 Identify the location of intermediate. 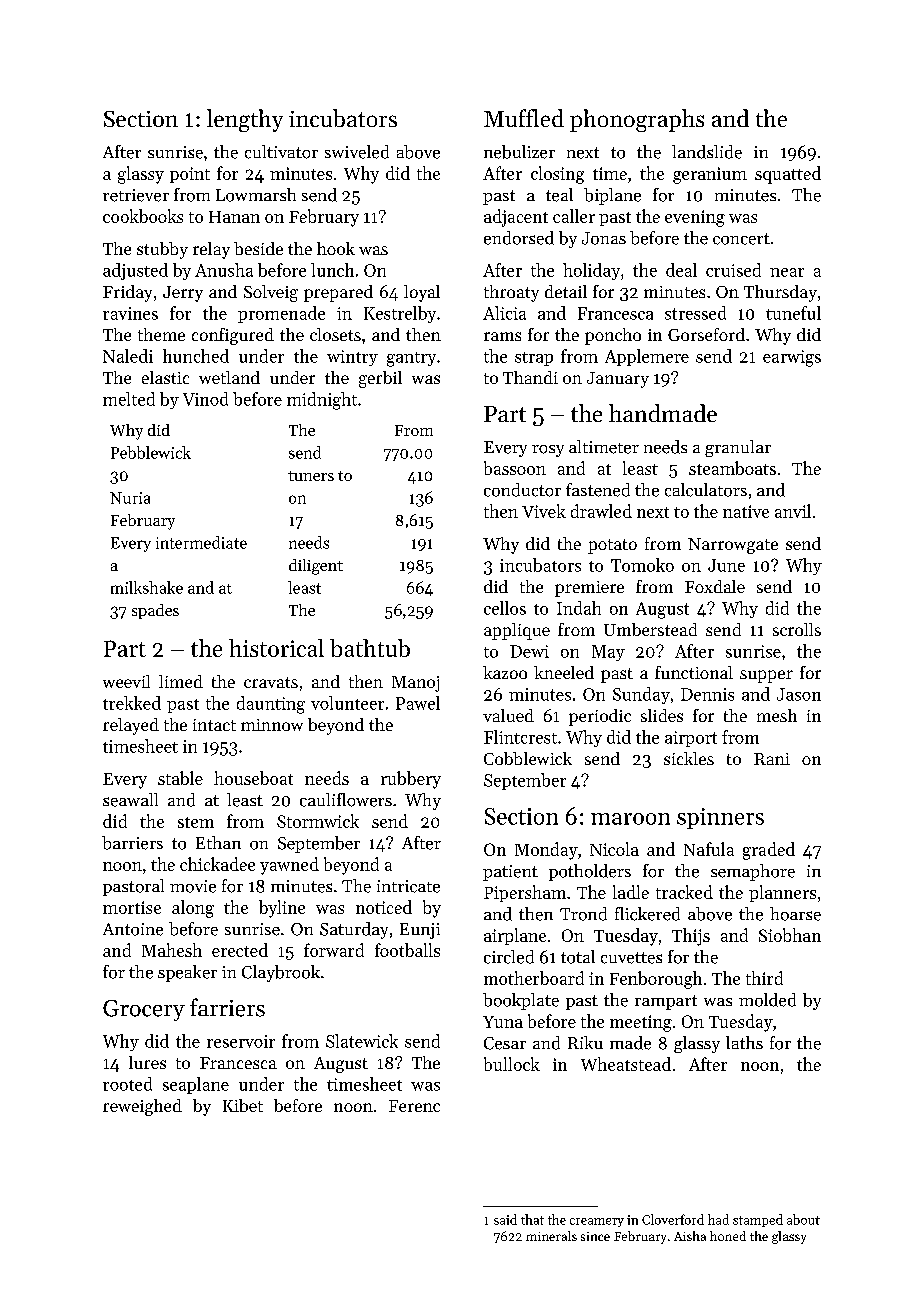
(201, 542).
